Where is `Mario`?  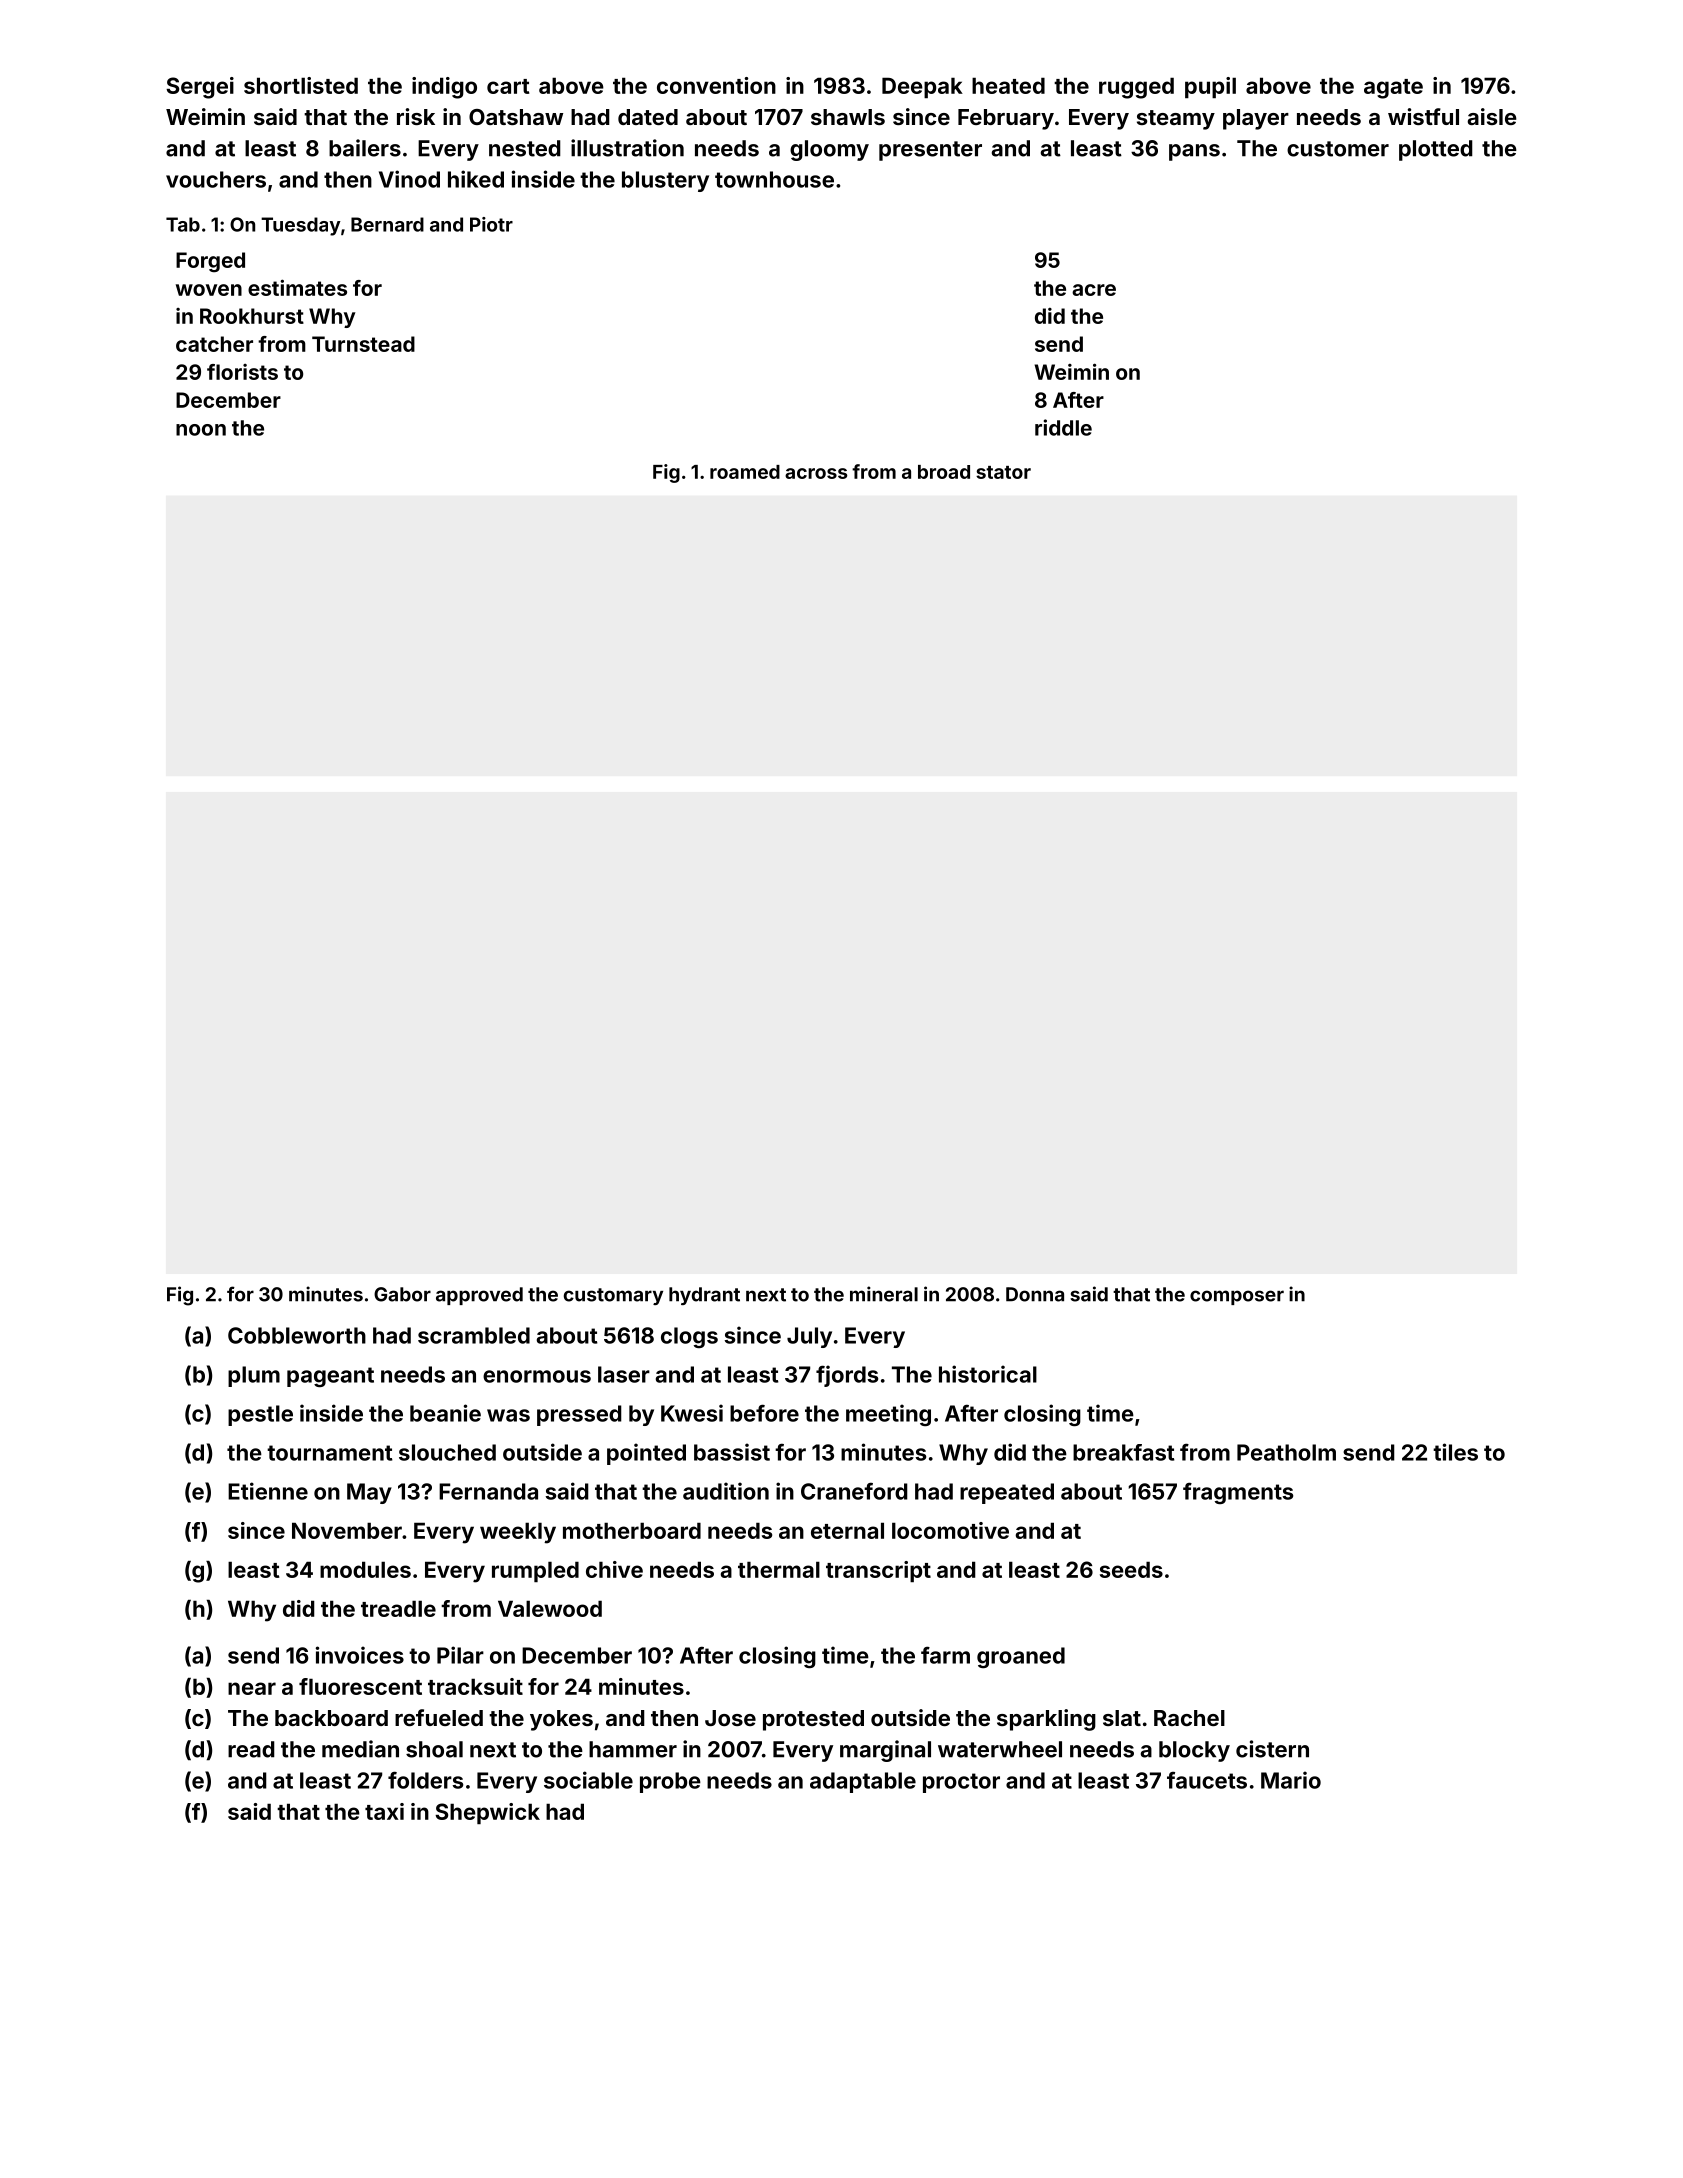
Mario is located at coordinates (1291, 1780).
